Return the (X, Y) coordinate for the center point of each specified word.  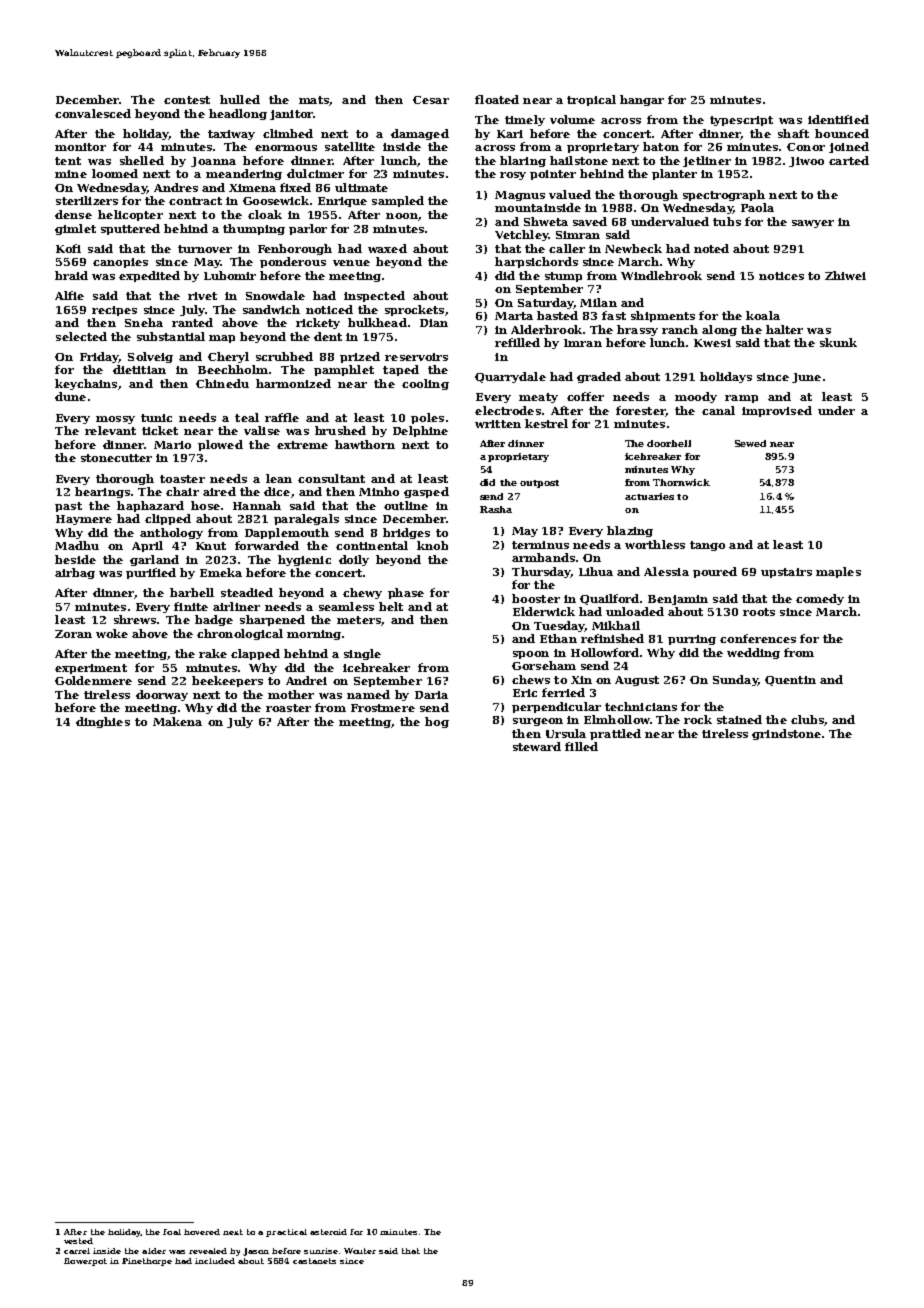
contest (187, 100)
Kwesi (712, 343)
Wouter (360, 1251)
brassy (637, 330)
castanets (314, 1261)
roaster (288, 708)
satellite (350, 146)
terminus (540, 545)
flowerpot (85, 1262)
